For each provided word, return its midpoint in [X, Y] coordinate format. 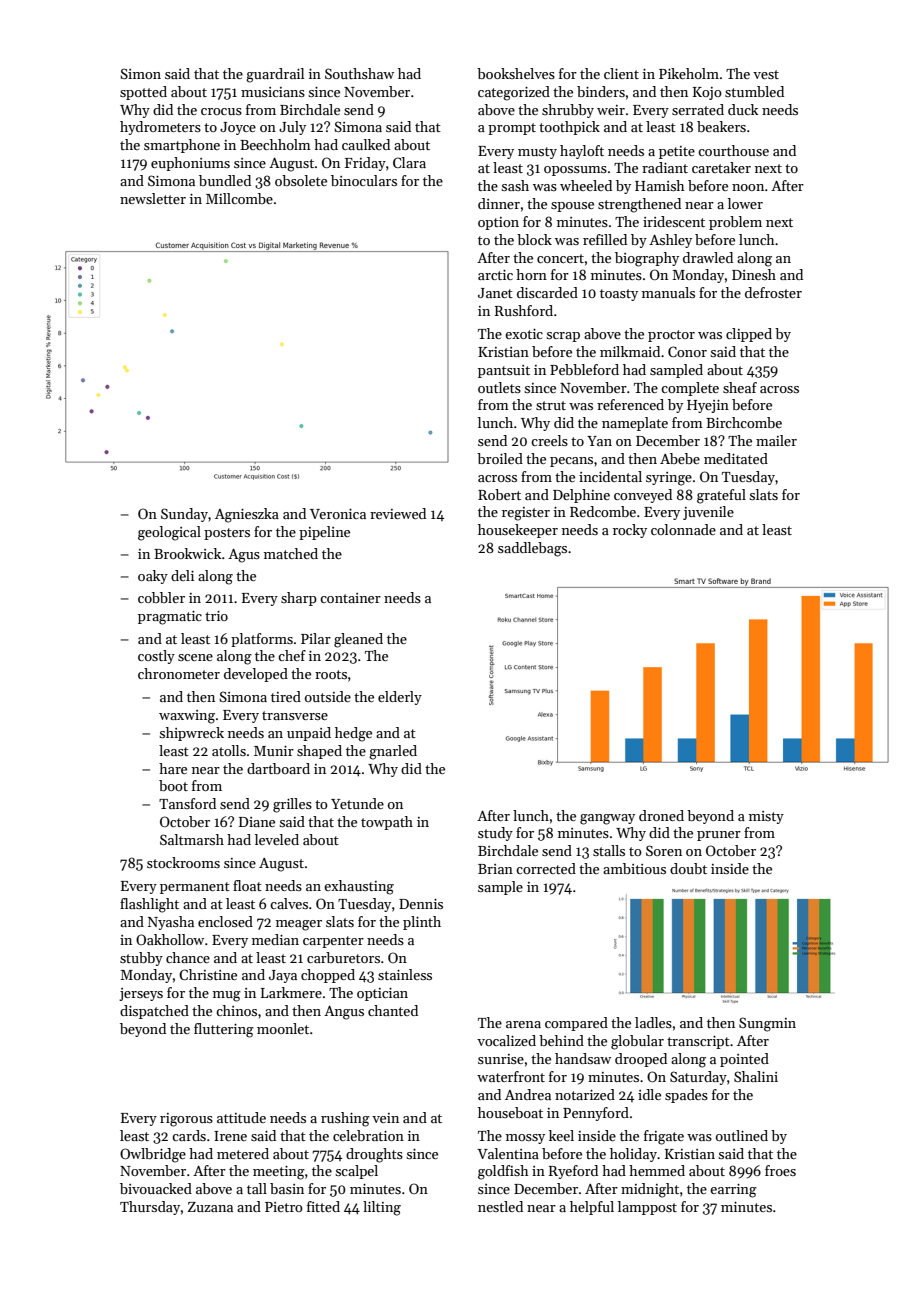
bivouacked [156, 1188]
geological [169, 533]
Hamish [660, 185]
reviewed [398, 513]
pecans [571, 462]
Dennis [421, 904]
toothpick [569, 128]
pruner [719, 836]
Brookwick [187, 553]
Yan [599, 441]
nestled [500, 1206]
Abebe [680, 458]
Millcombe [239, 198]
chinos [236, 1010]
